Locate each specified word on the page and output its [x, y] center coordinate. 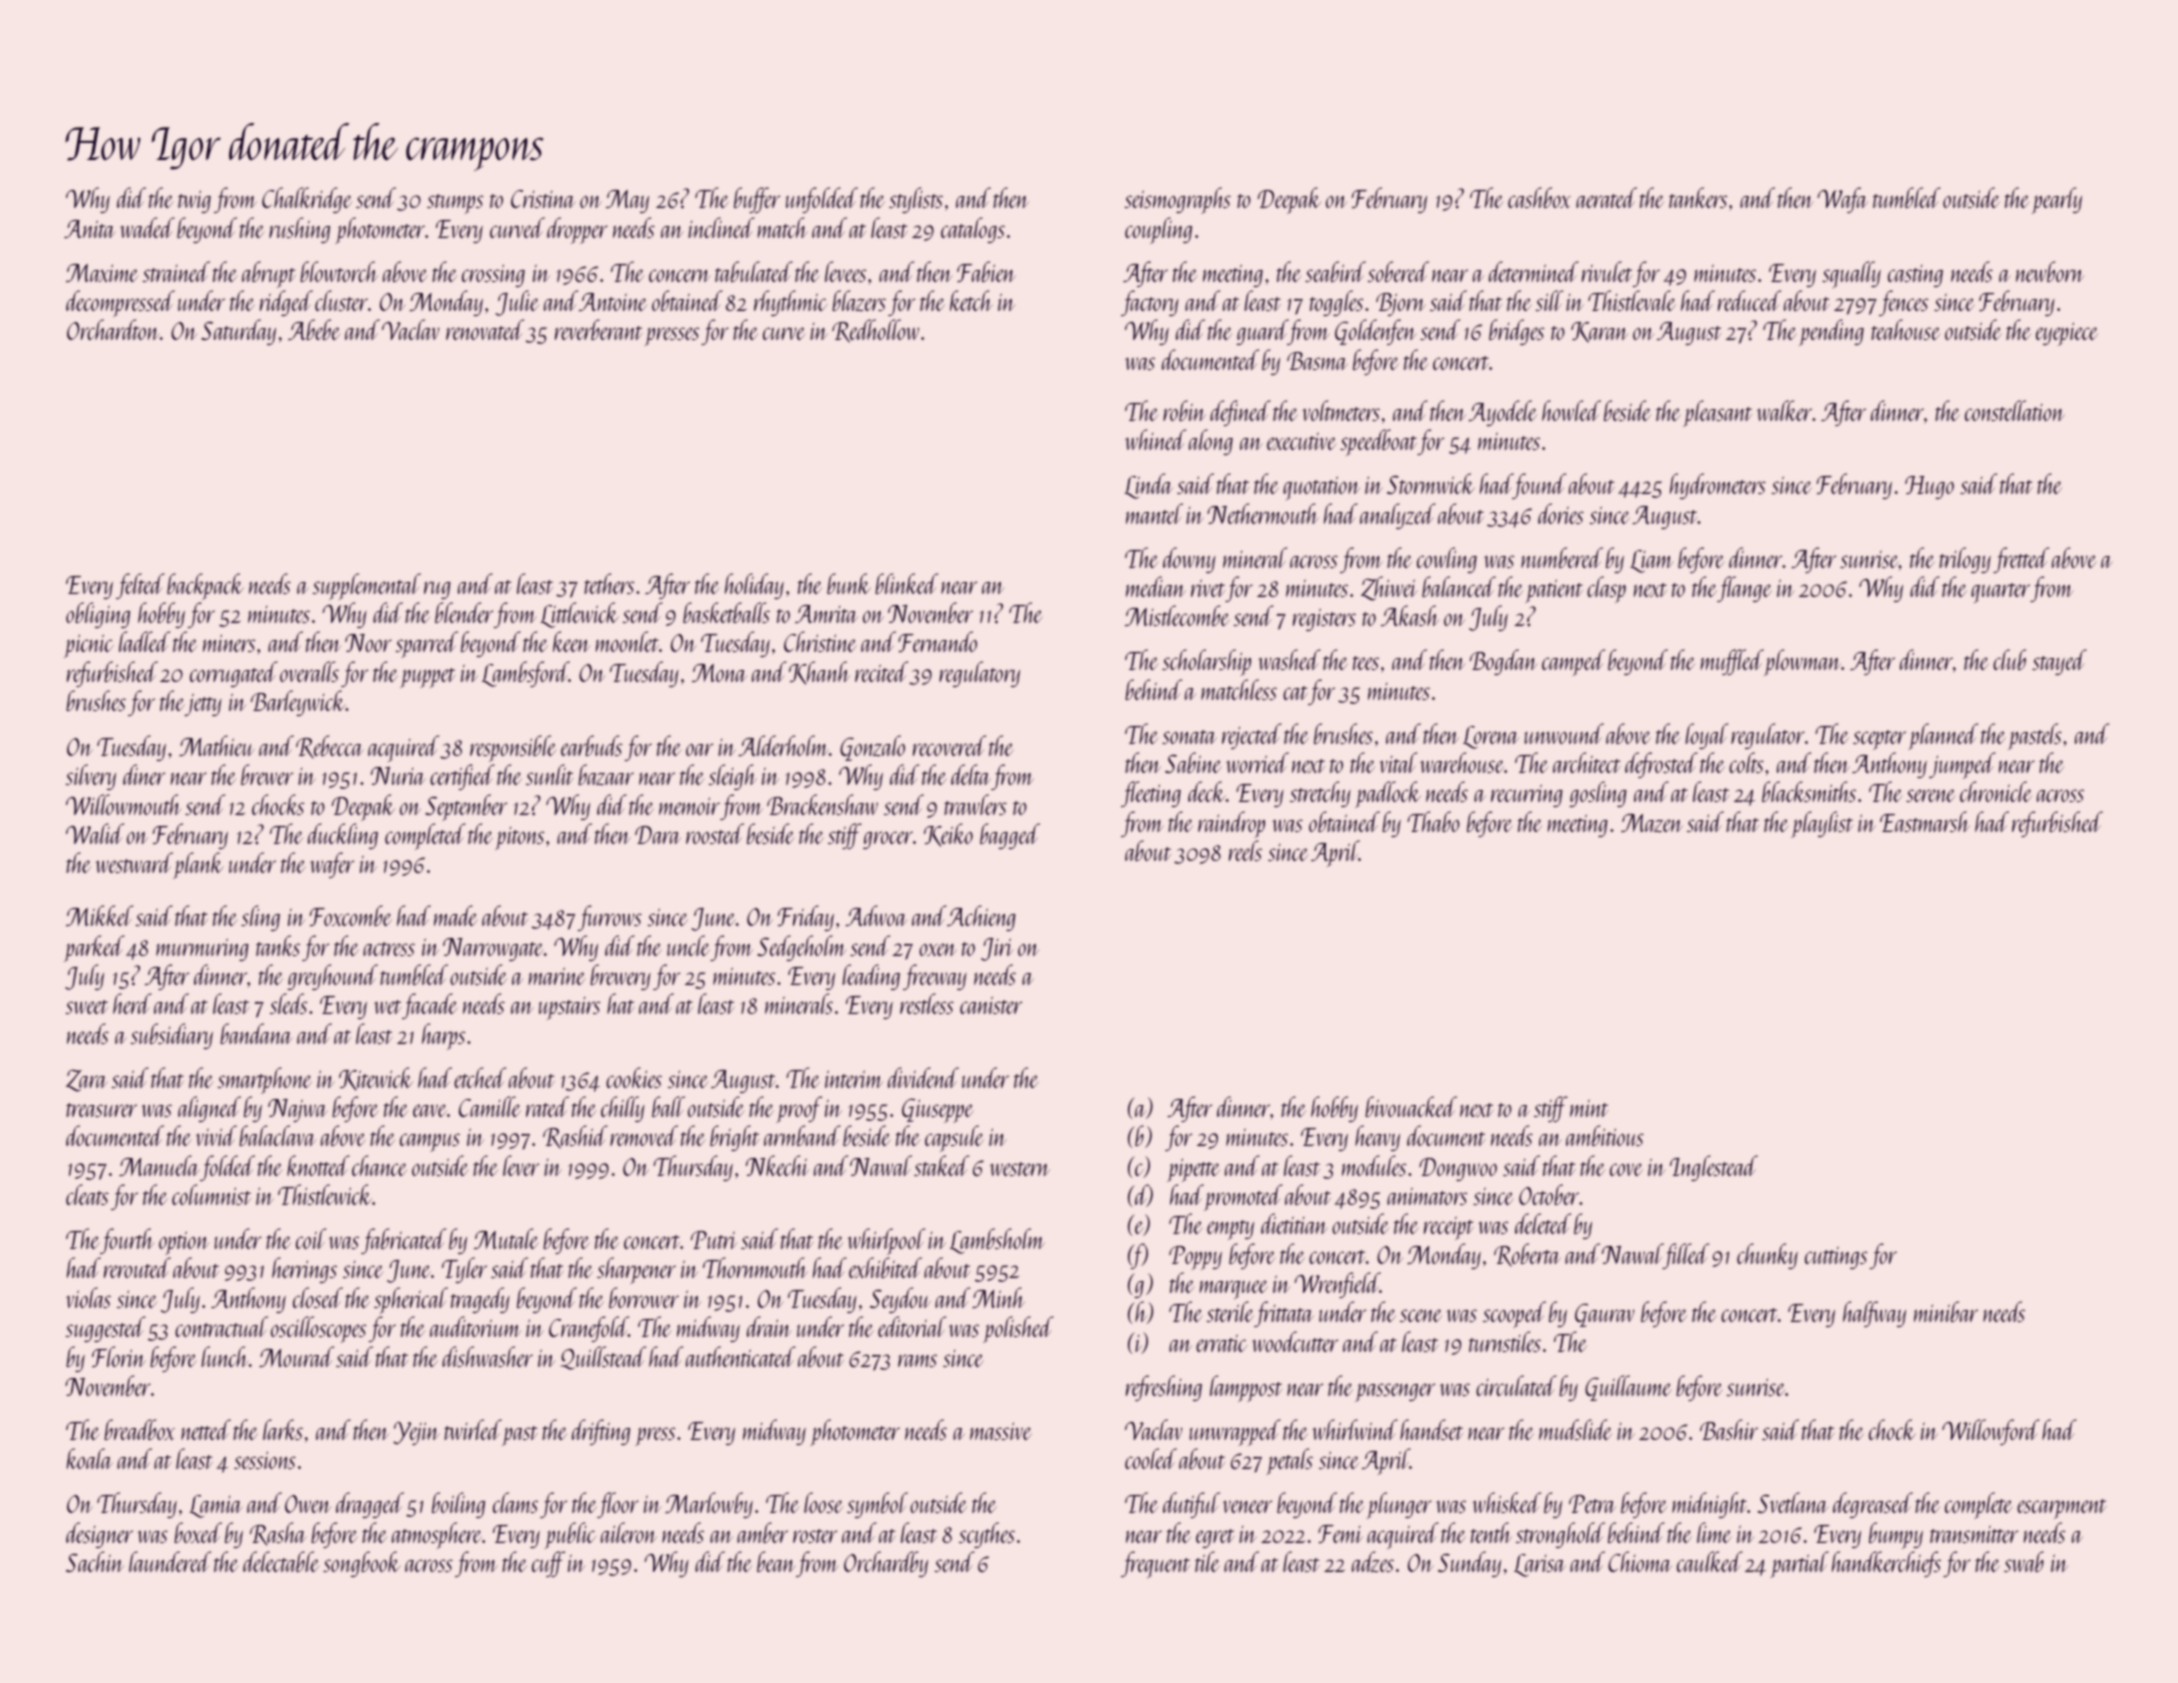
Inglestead [1714, 1168]
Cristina [543, 199]
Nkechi [777, 1165]
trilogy [1965, 560]
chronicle [1996, 791]
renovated [485, 329]
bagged [1010, 836]
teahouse [1906, 329]
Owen [308, 1504]
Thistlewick [325, 1194]
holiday [754, 586]
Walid [95, 833]
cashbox [1539, 197]
